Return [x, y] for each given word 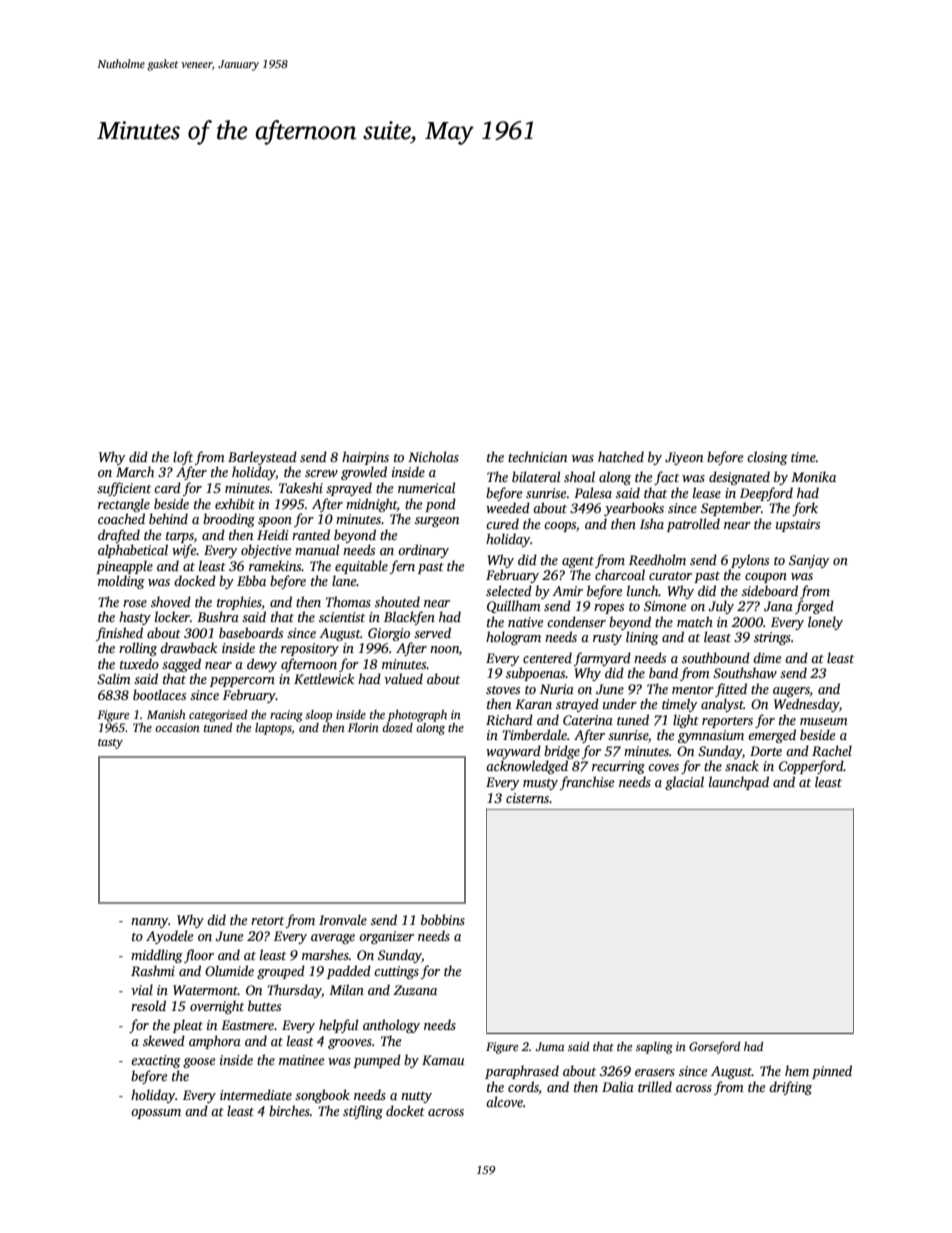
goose [199, 1063]
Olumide [229, 970]
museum [824, 721]
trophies [239, 603]
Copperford [811, 767]
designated [739, 478]
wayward [513, 752]
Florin [363, 727]
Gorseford [714, 1047]
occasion [177, 727]
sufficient [124, 489]
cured [502, 523]
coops [560, 527]
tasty [110, 744]
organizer [386, 937]
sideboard [770, 590]
